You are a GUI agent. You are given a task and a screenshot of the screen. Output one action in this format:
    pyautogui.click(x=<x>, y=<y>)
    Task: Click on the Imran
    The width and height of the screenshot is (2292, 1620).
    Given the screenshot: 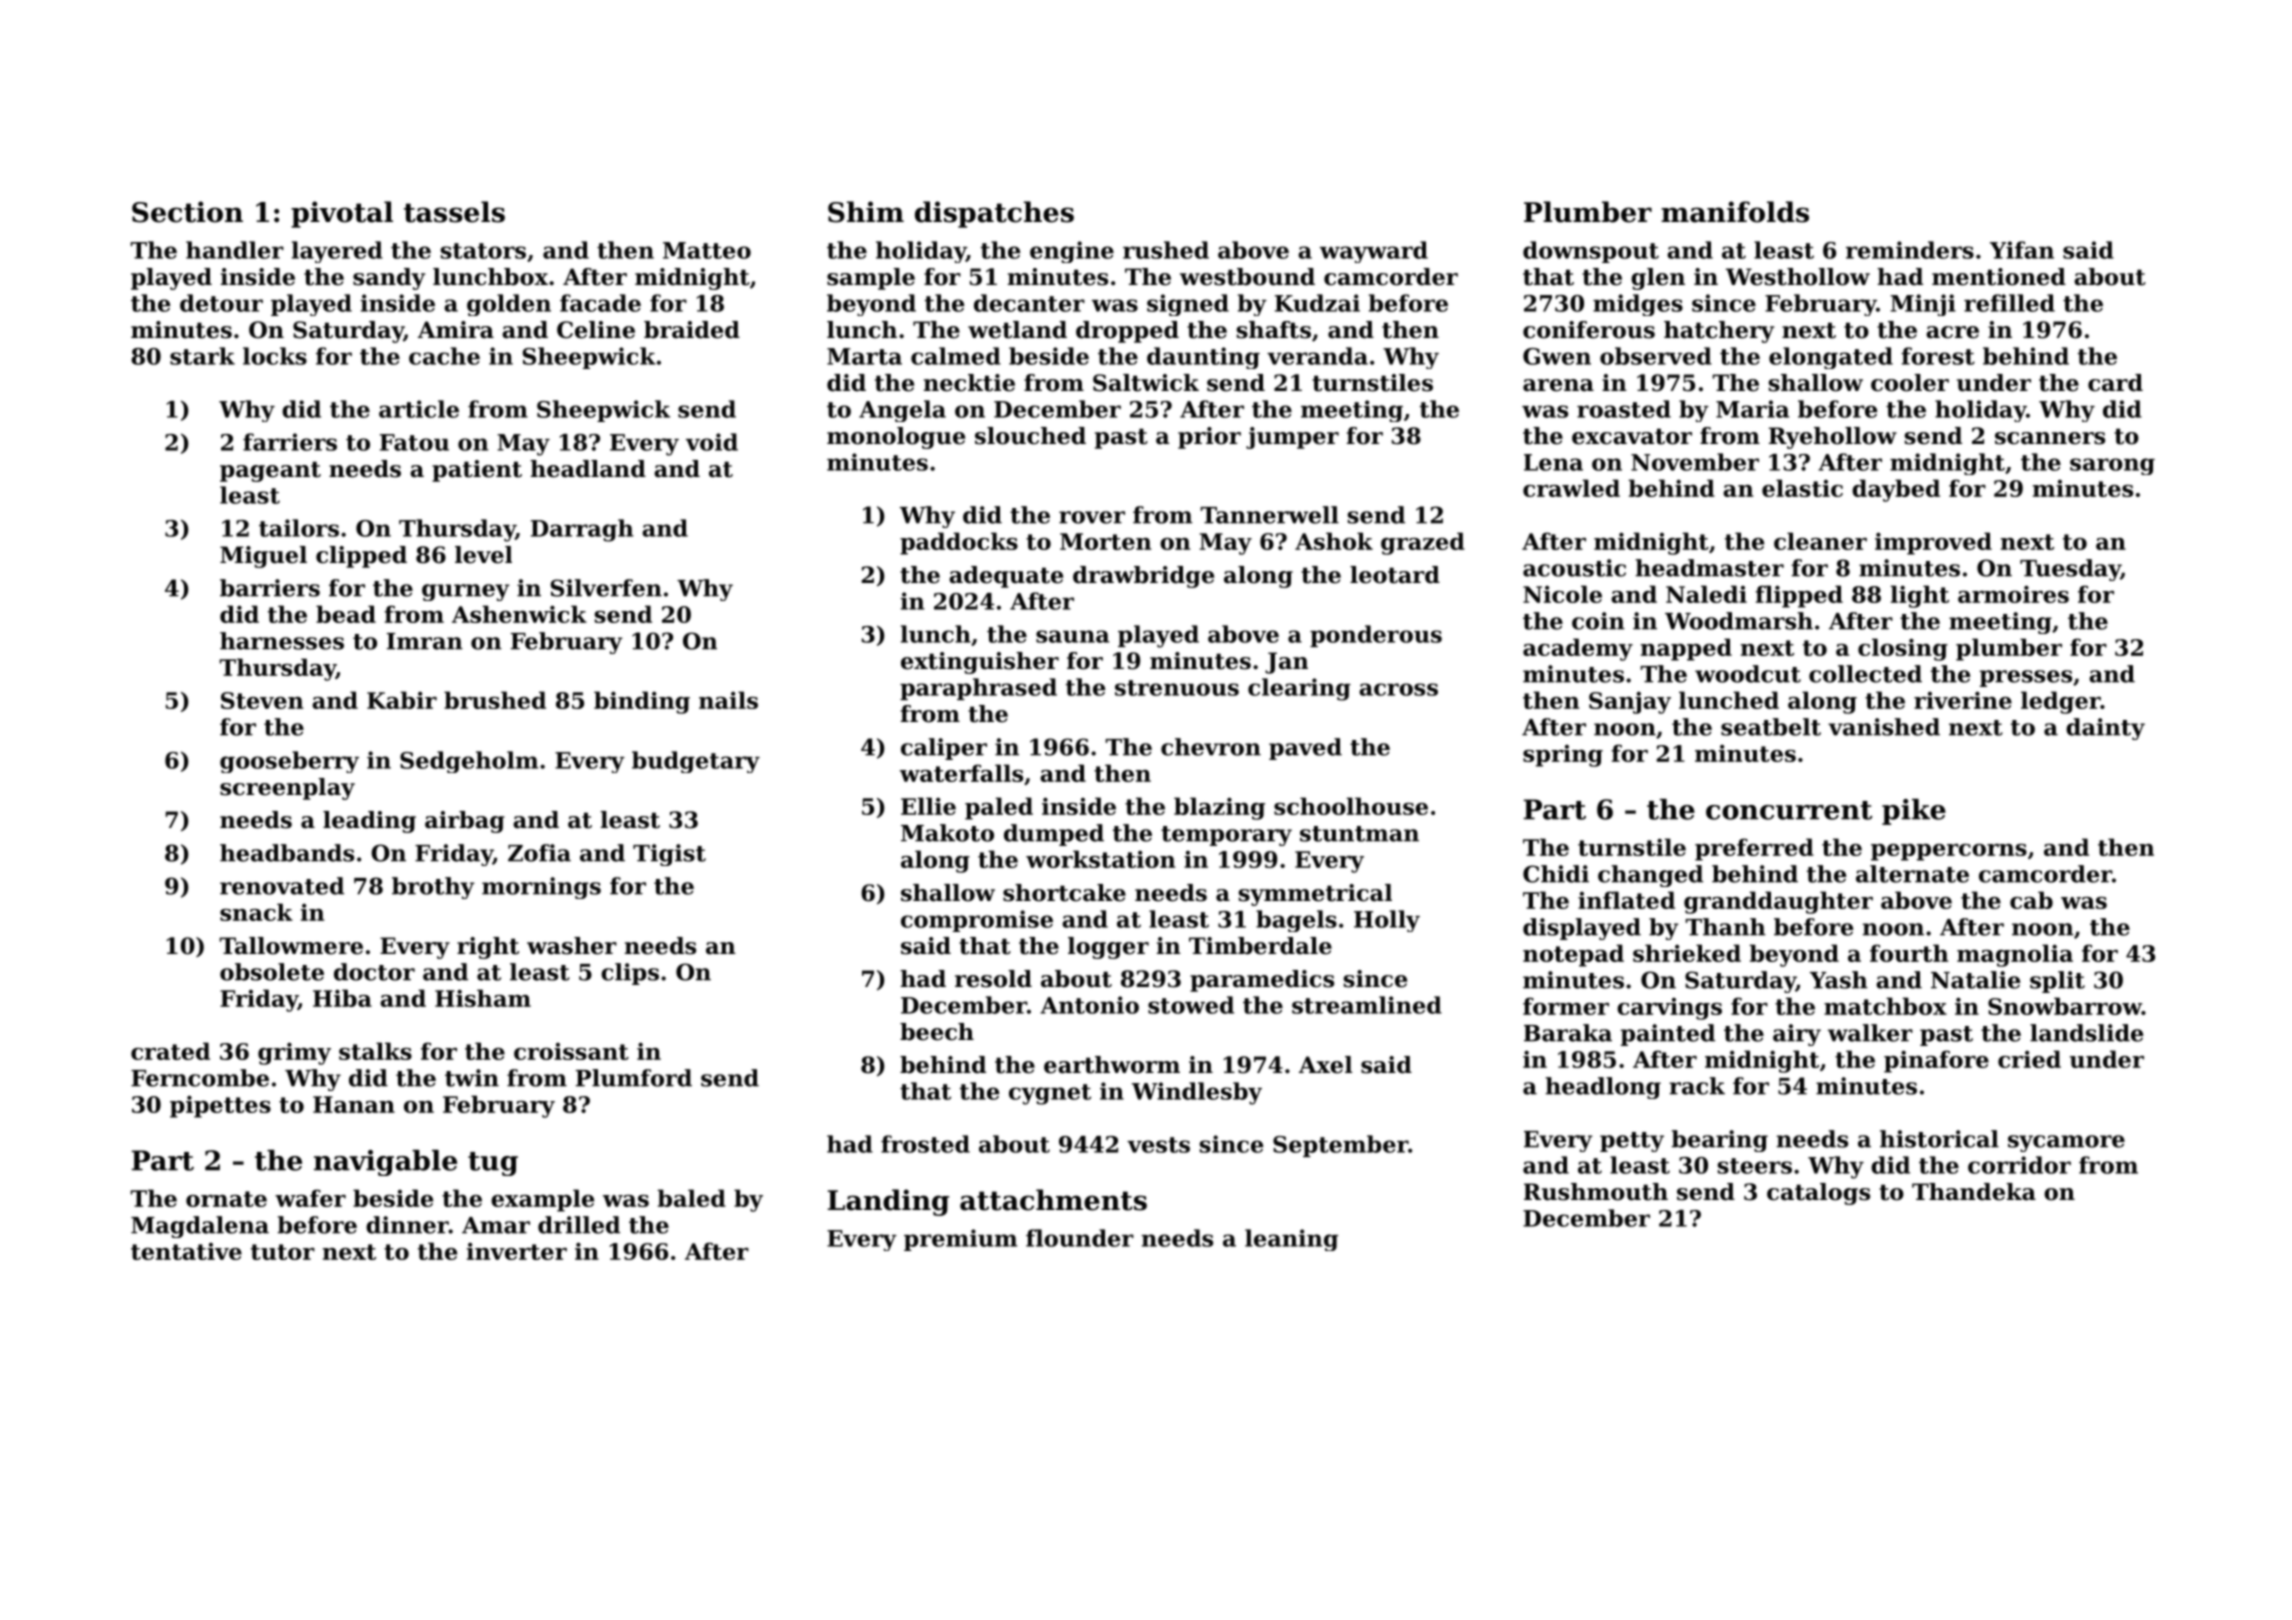 What is the action you would take?
    pyautogui.click(x=425, y=641)
